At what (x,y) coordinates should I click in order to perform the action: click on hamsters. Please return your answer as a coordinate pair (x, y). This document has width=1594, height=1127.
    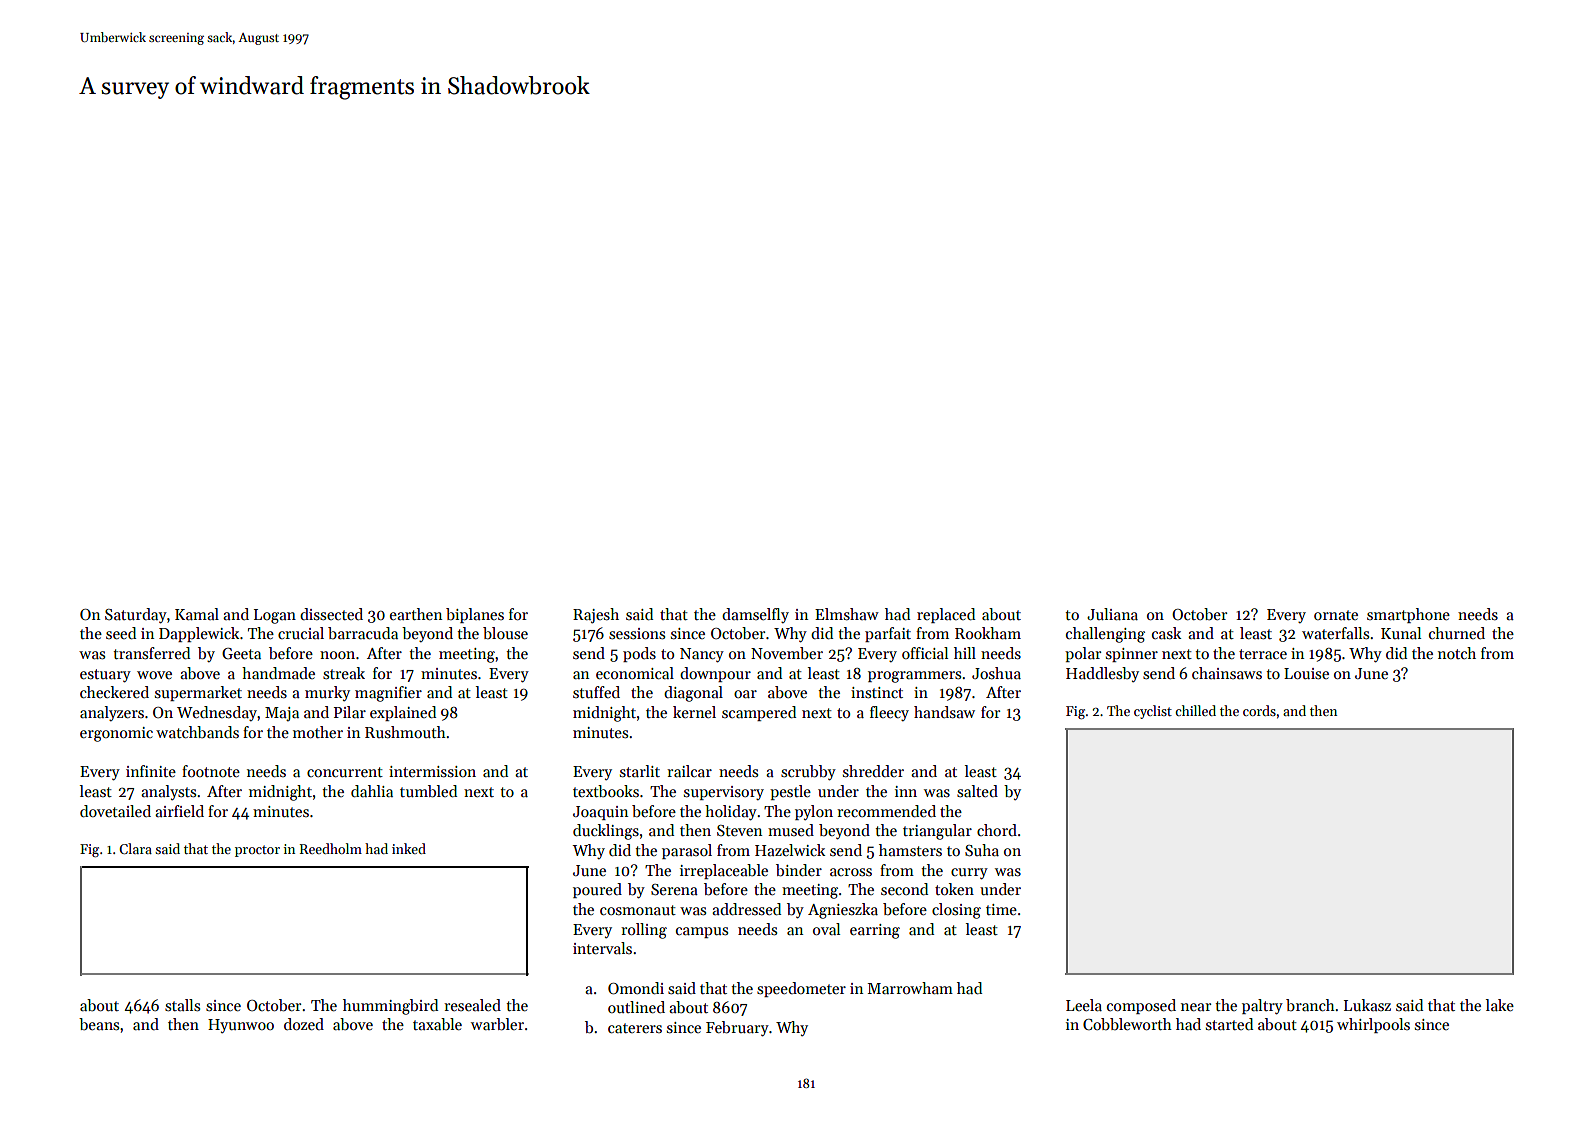
    Looking at the image, I should click on (910, 850).
